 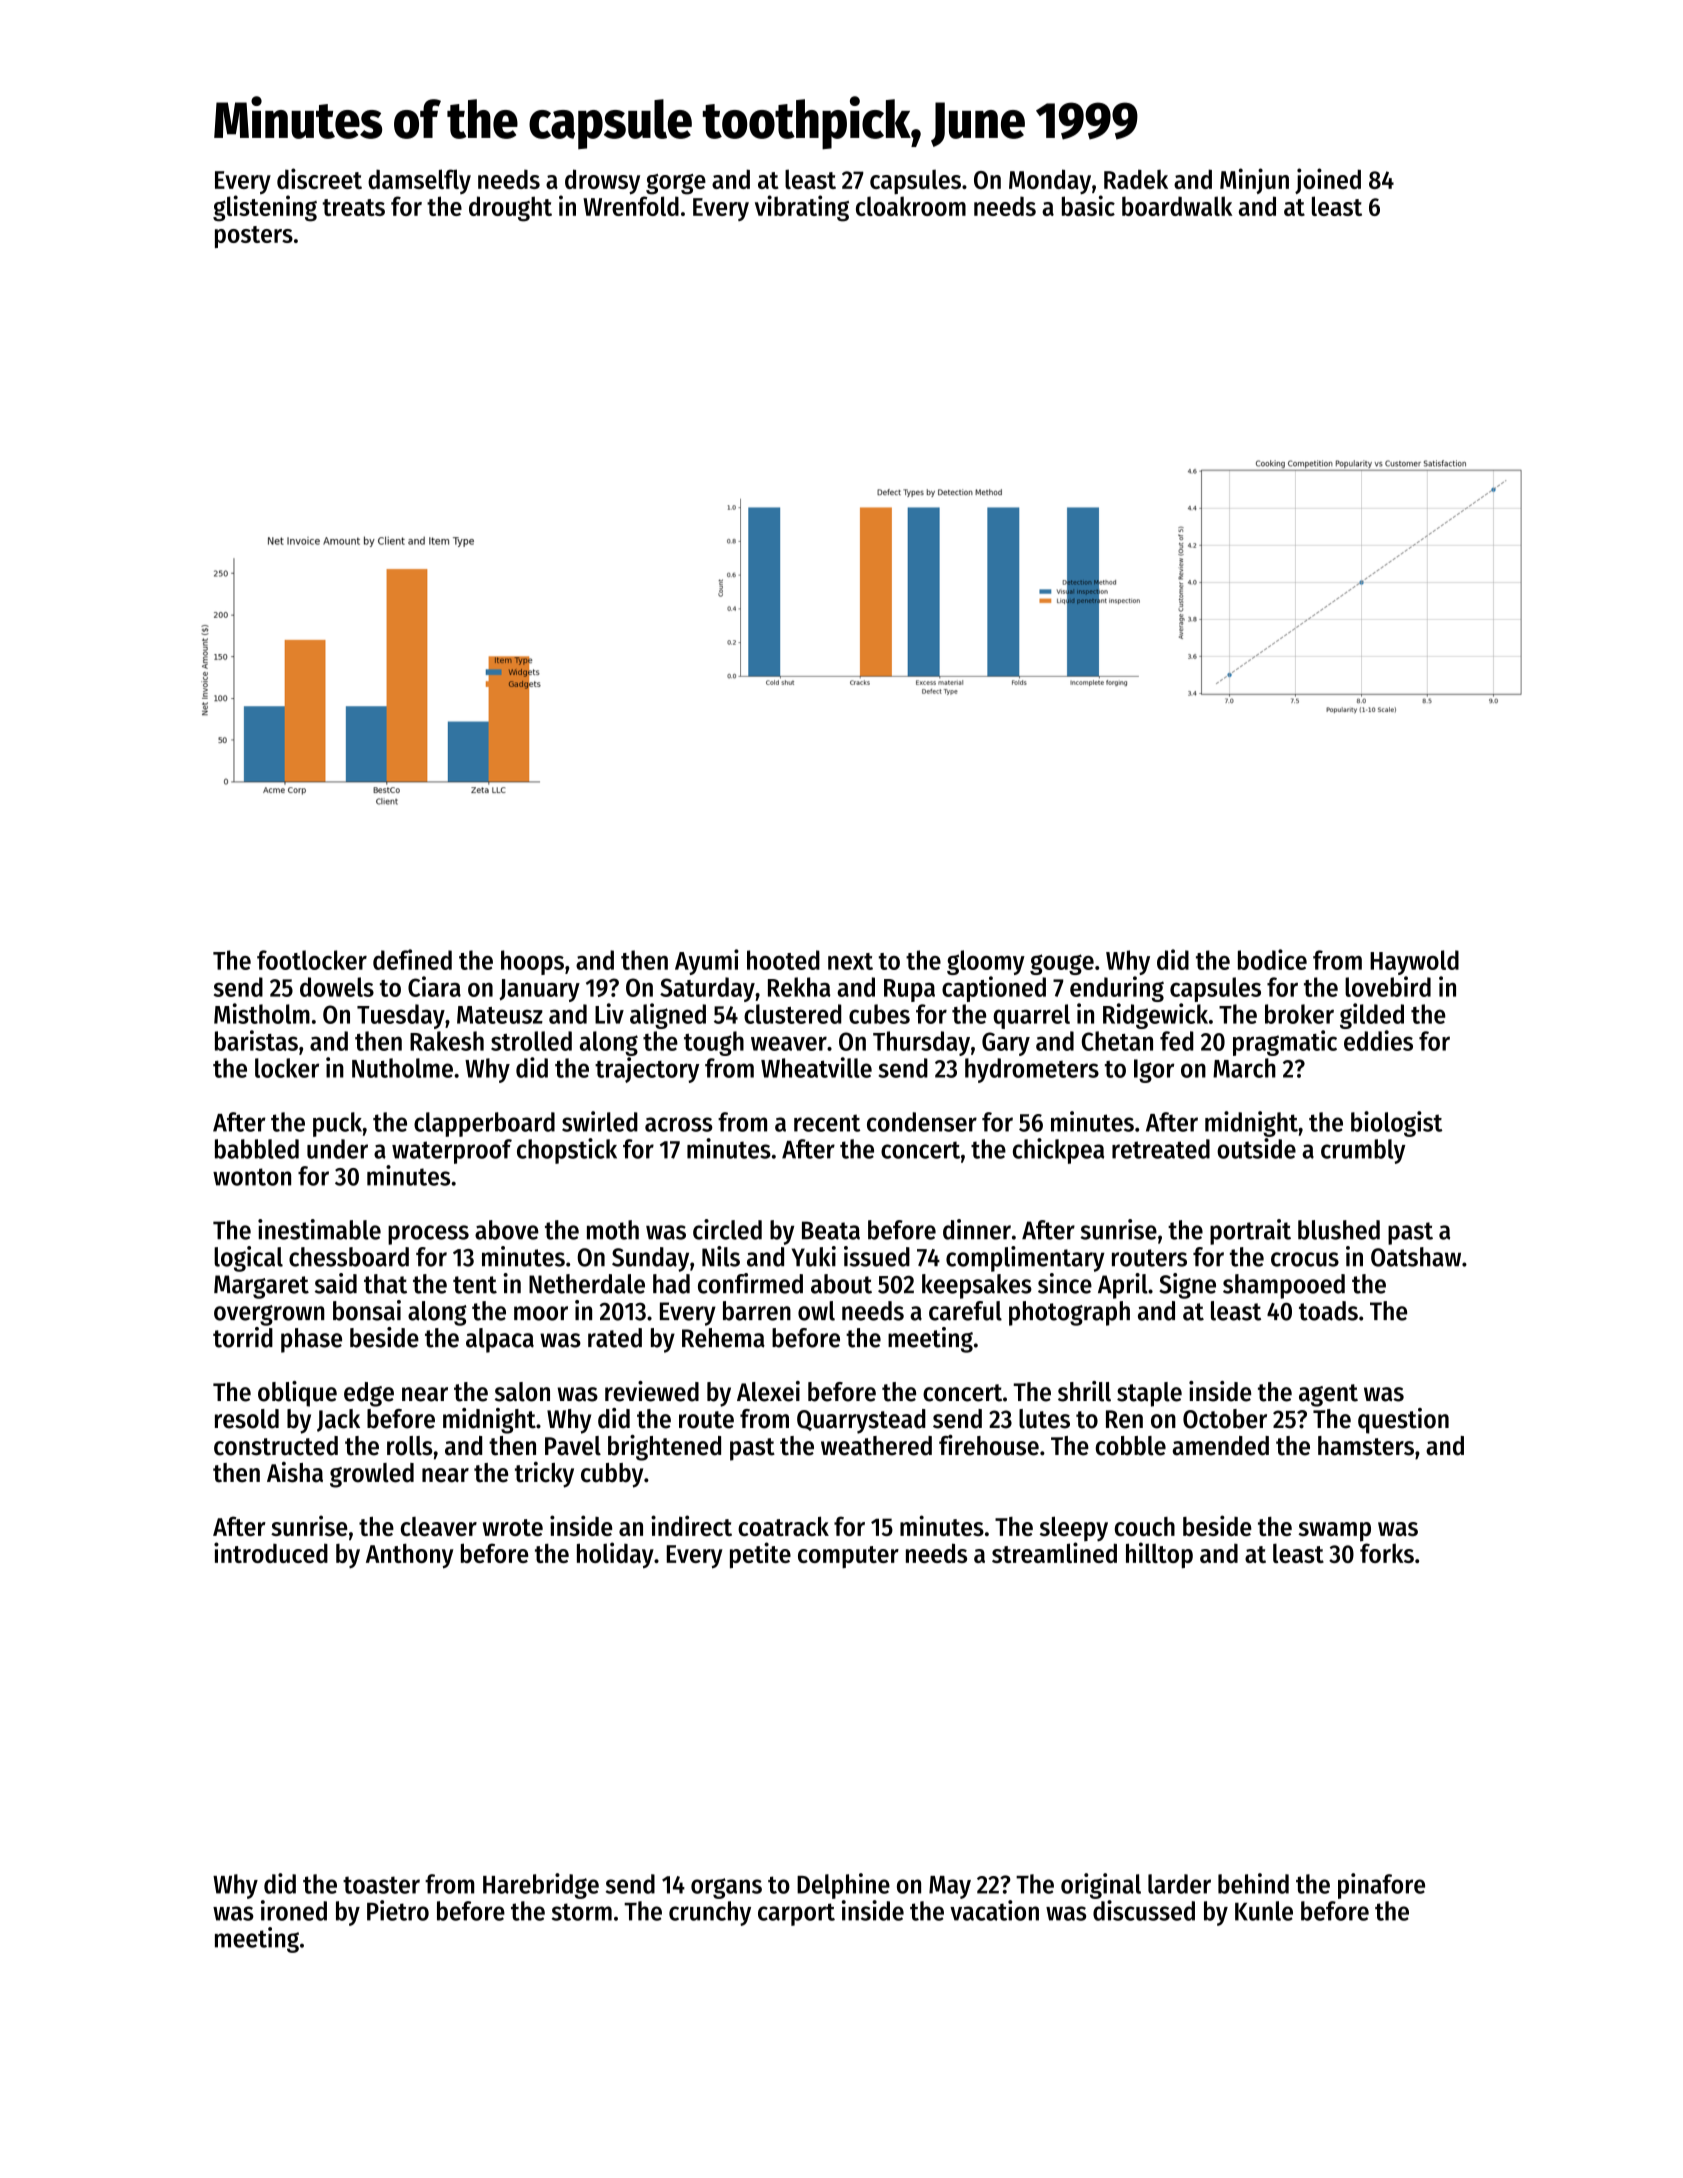 I want to click on toaster, so click(x=381, y=1885).
